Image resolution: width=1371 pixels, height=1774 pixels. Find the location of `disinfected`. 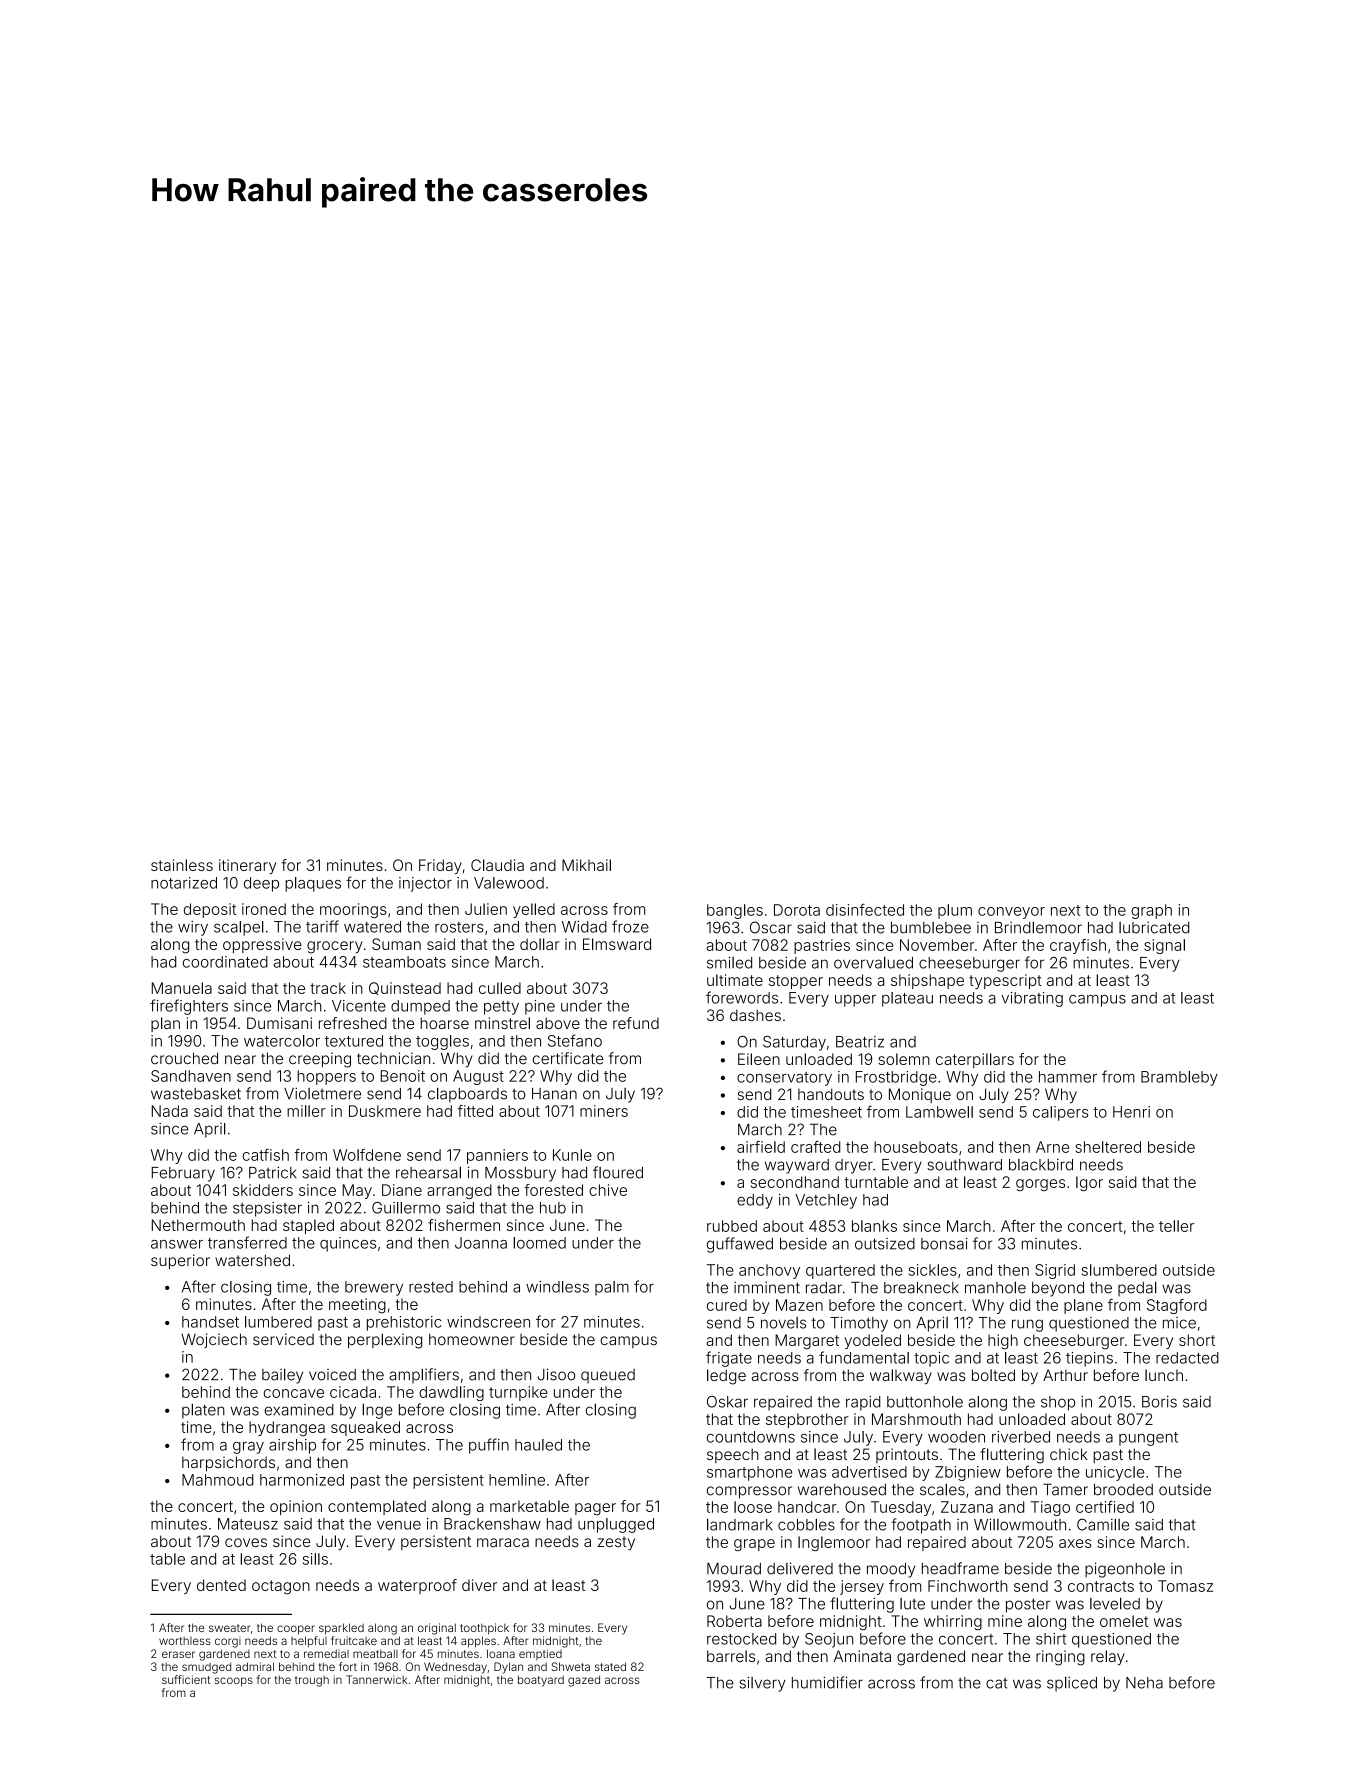

disinfected is located at coordinates (865, 909).
